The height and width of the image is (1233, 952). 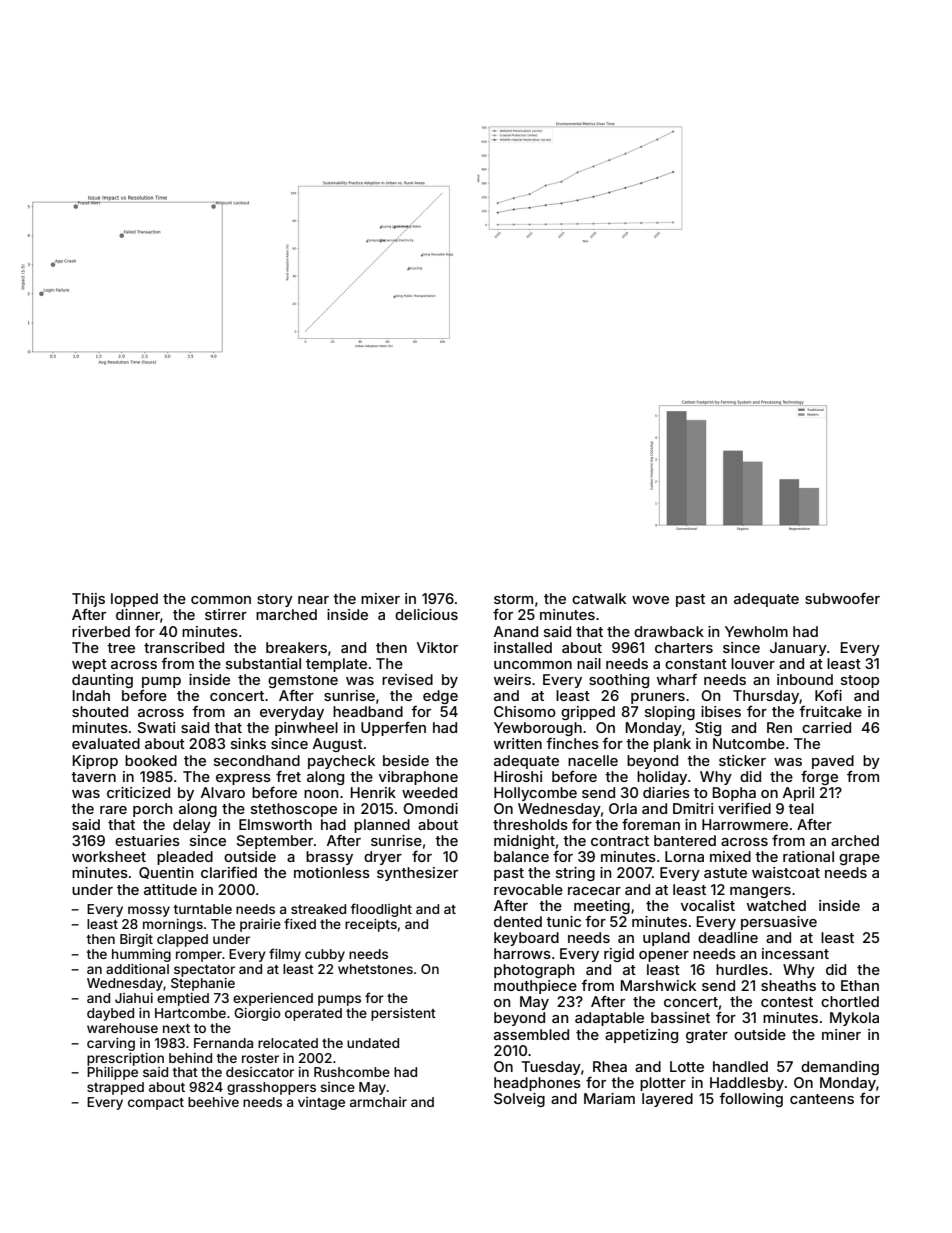 What do you see at coordinates (213, 1102) in the image?
I see `beehive` at bounding box center [213, 1102].
